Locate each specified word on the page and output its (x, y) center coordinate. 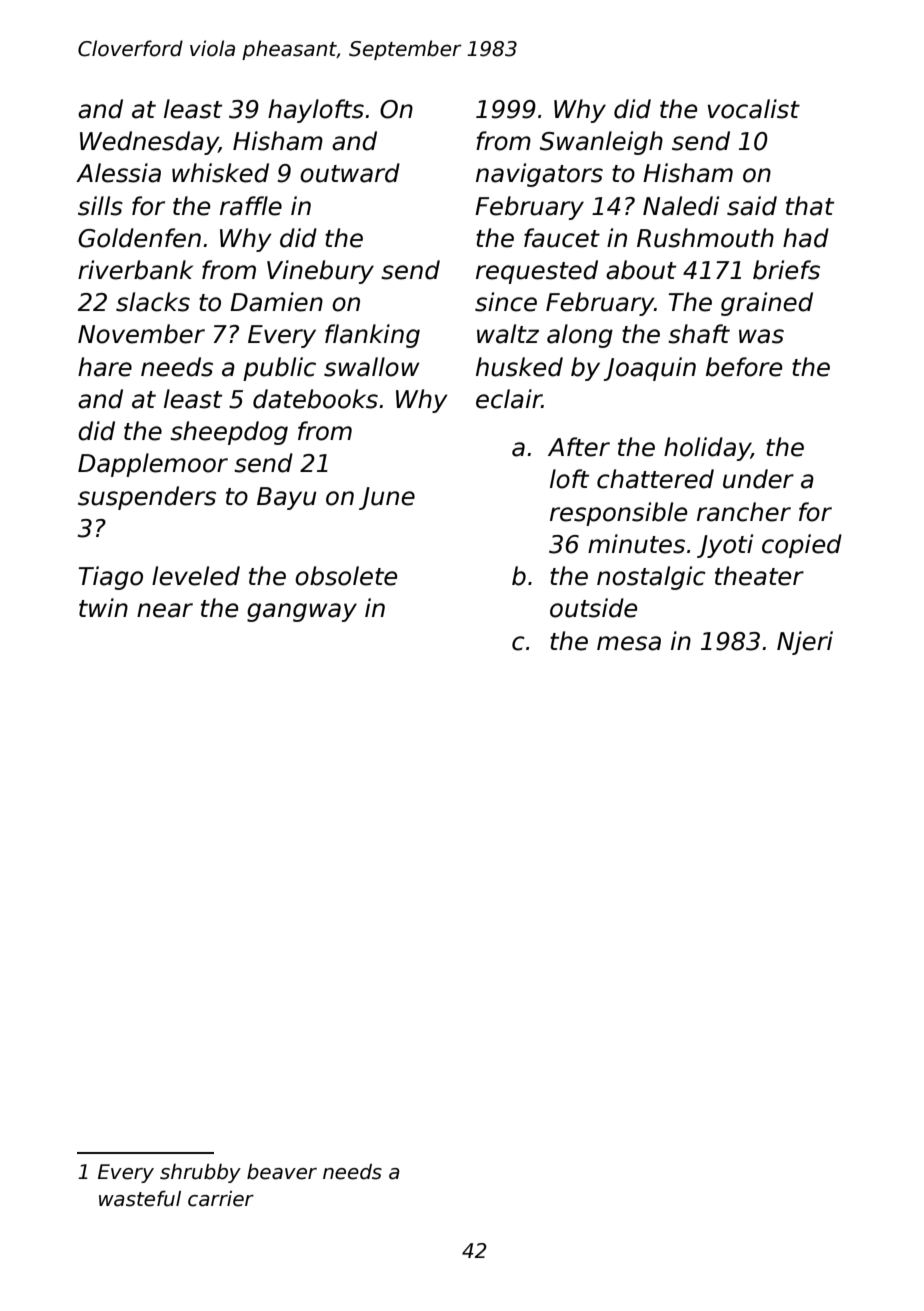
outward (350, 173)
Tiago (110, 578)
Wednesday (149, 143)
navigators (539, 175)
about (641, 270)
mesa (629, 643)
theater (759, 576)
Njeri (805, 643)
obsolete (346, 576)
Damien (276, 302)
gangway (302, 612)
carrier (221, 1199)
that (810, 206)
